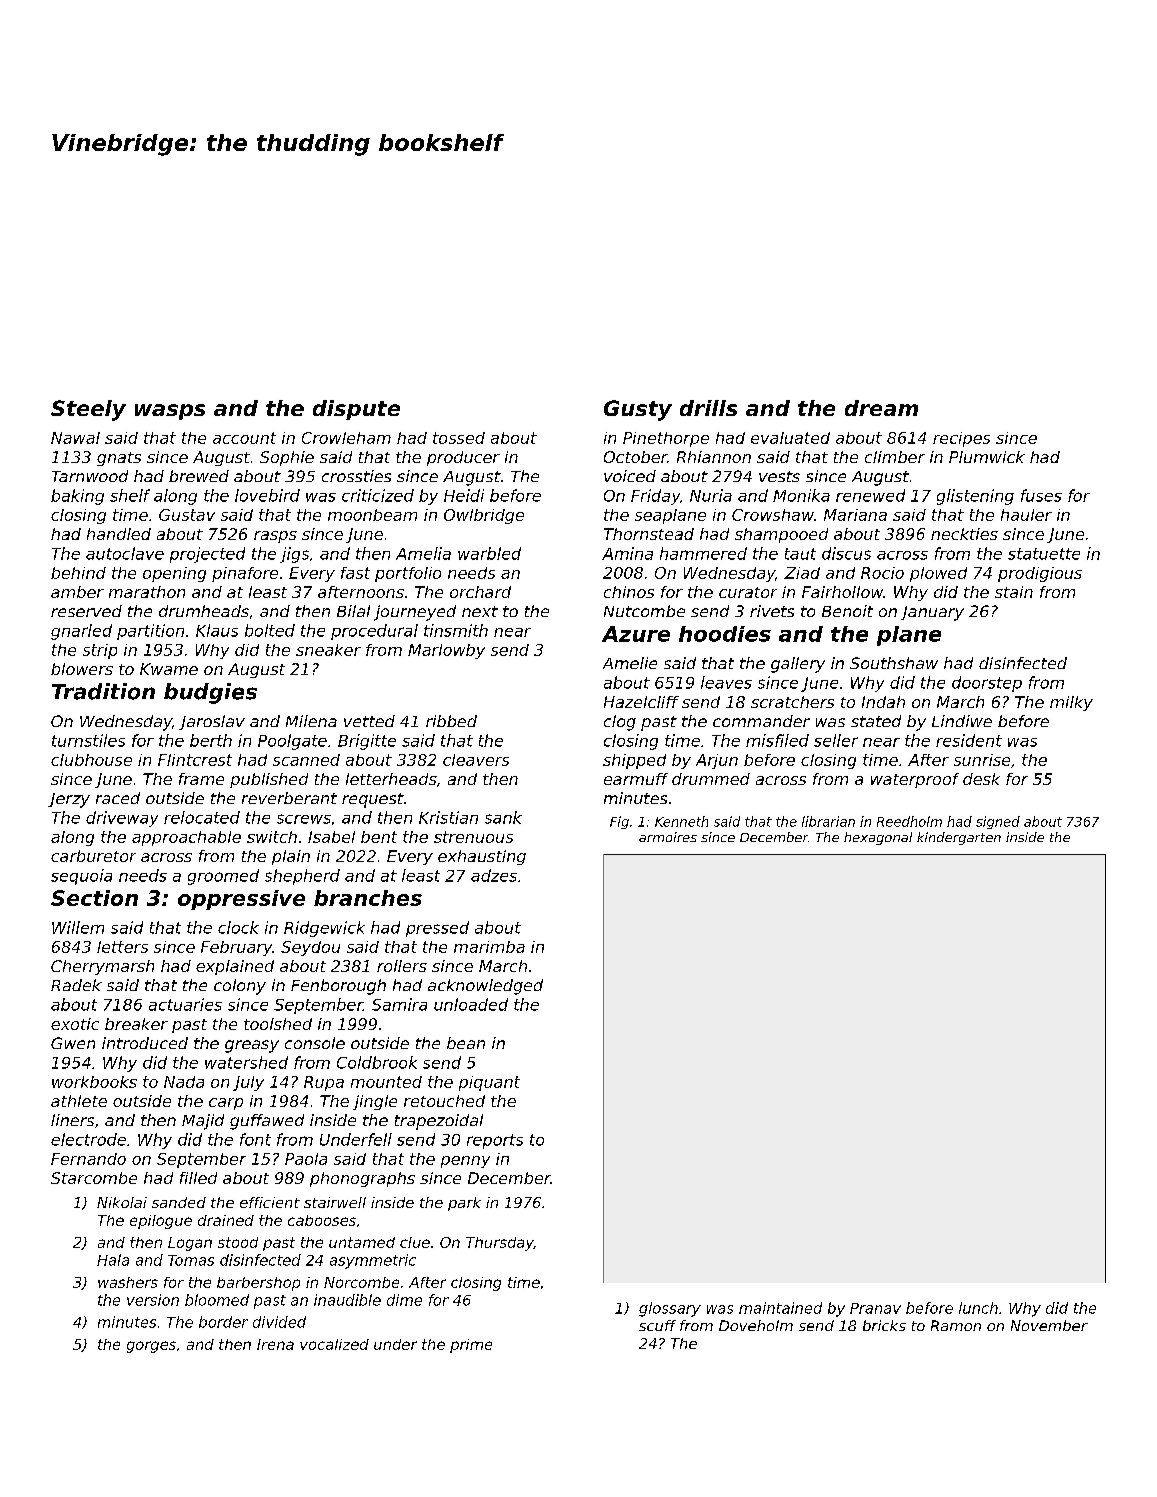 Image resolution: width=1157 pixels, height=1497 pixels. Describe the element at coordinates (236, 948) in the screenshot. I see `February` at that location.
